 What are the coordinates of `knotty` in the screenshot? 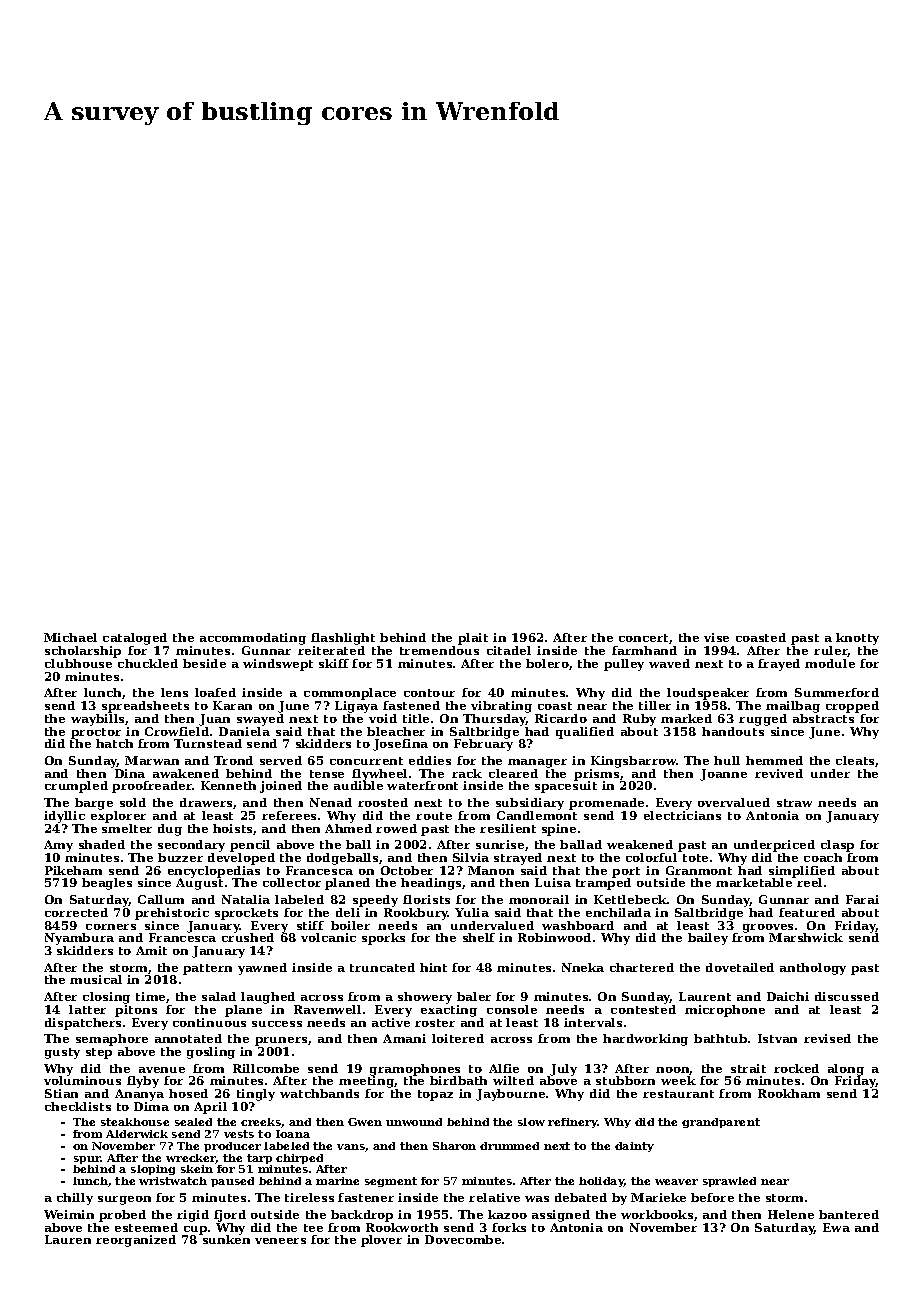 It's located at (857, 639).
